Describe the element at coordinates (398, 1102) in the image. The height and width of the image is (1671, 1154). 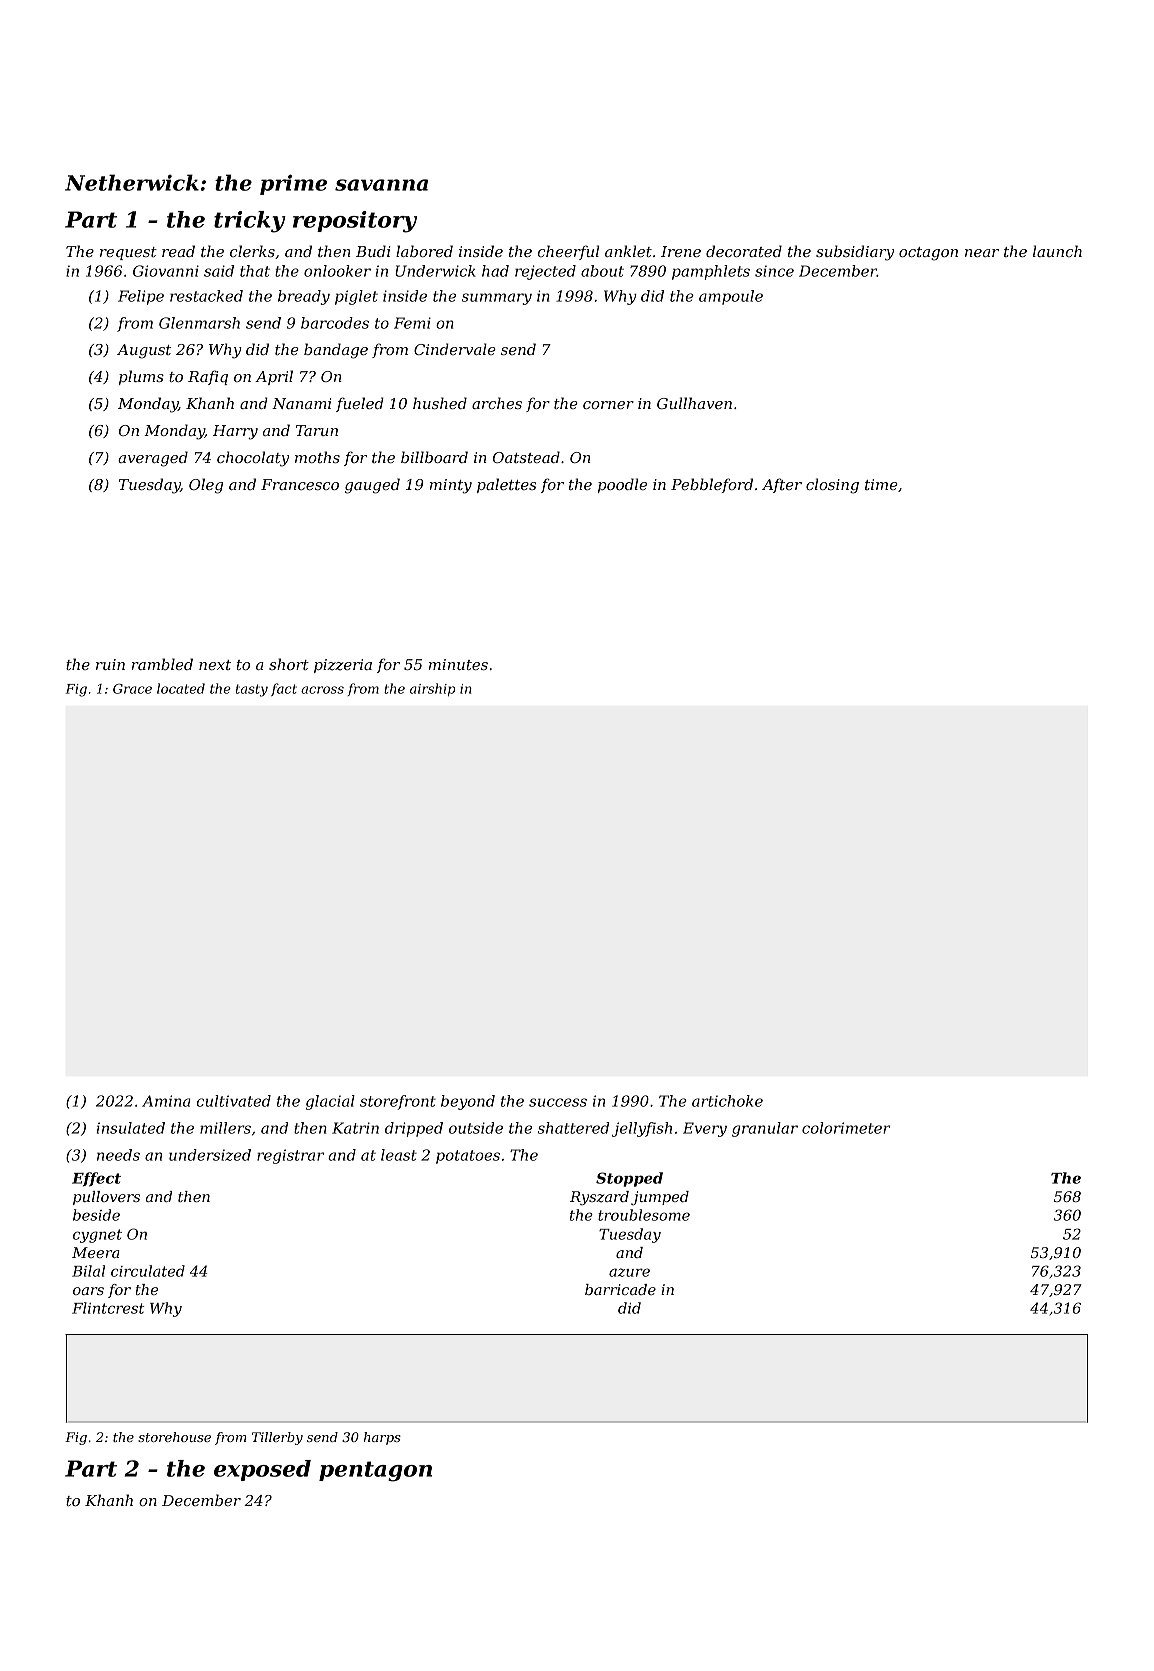
I see `storefront` at that location.
